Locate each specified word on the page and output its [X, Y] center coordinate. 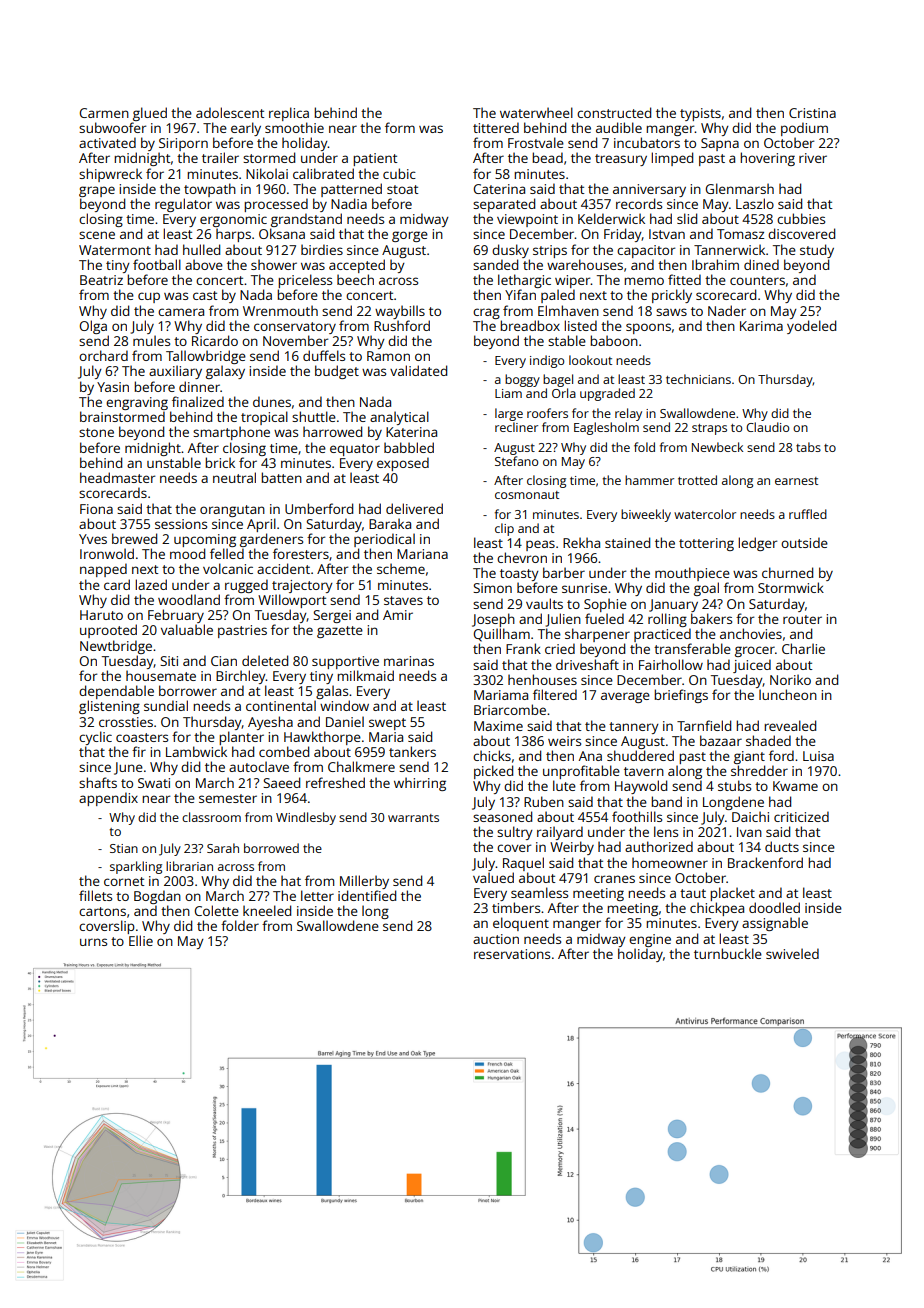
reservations [512, 954]
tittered [496, 127]
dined [761, 264]
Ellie [141, 940]
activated [107, 142]
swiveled [792, 953]
